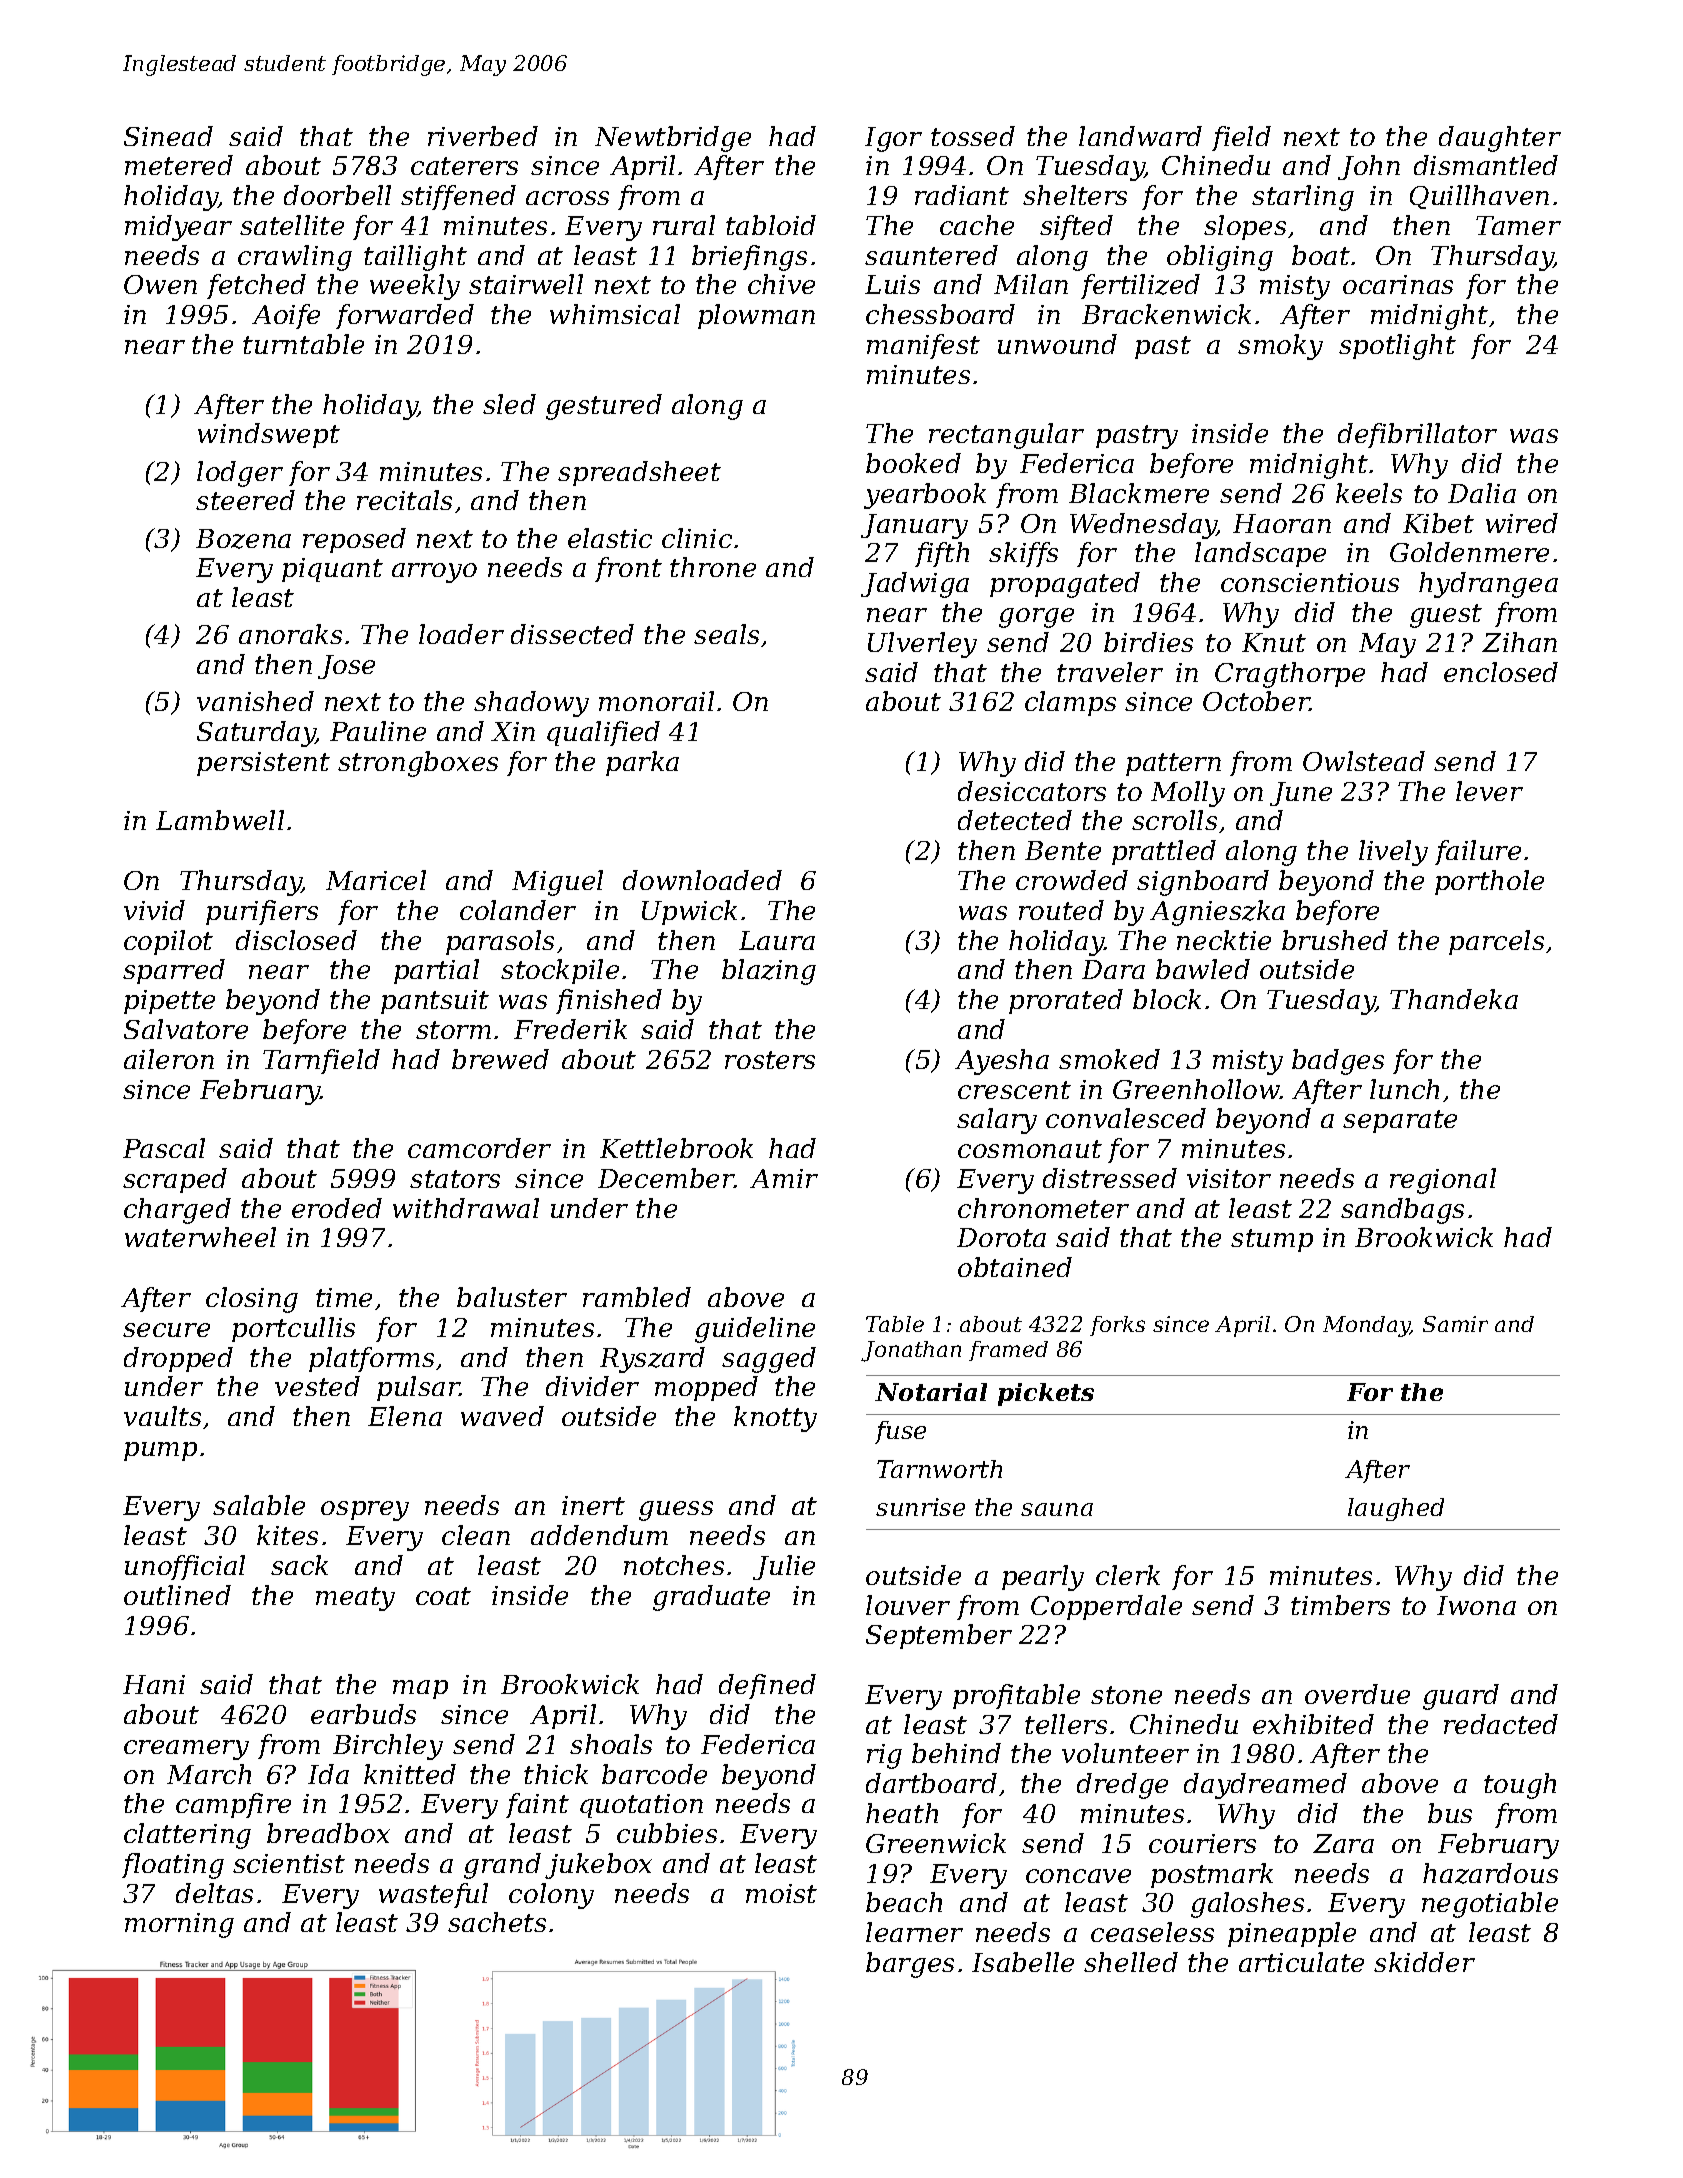  I want to click on aileron, so click(169, 1059).
